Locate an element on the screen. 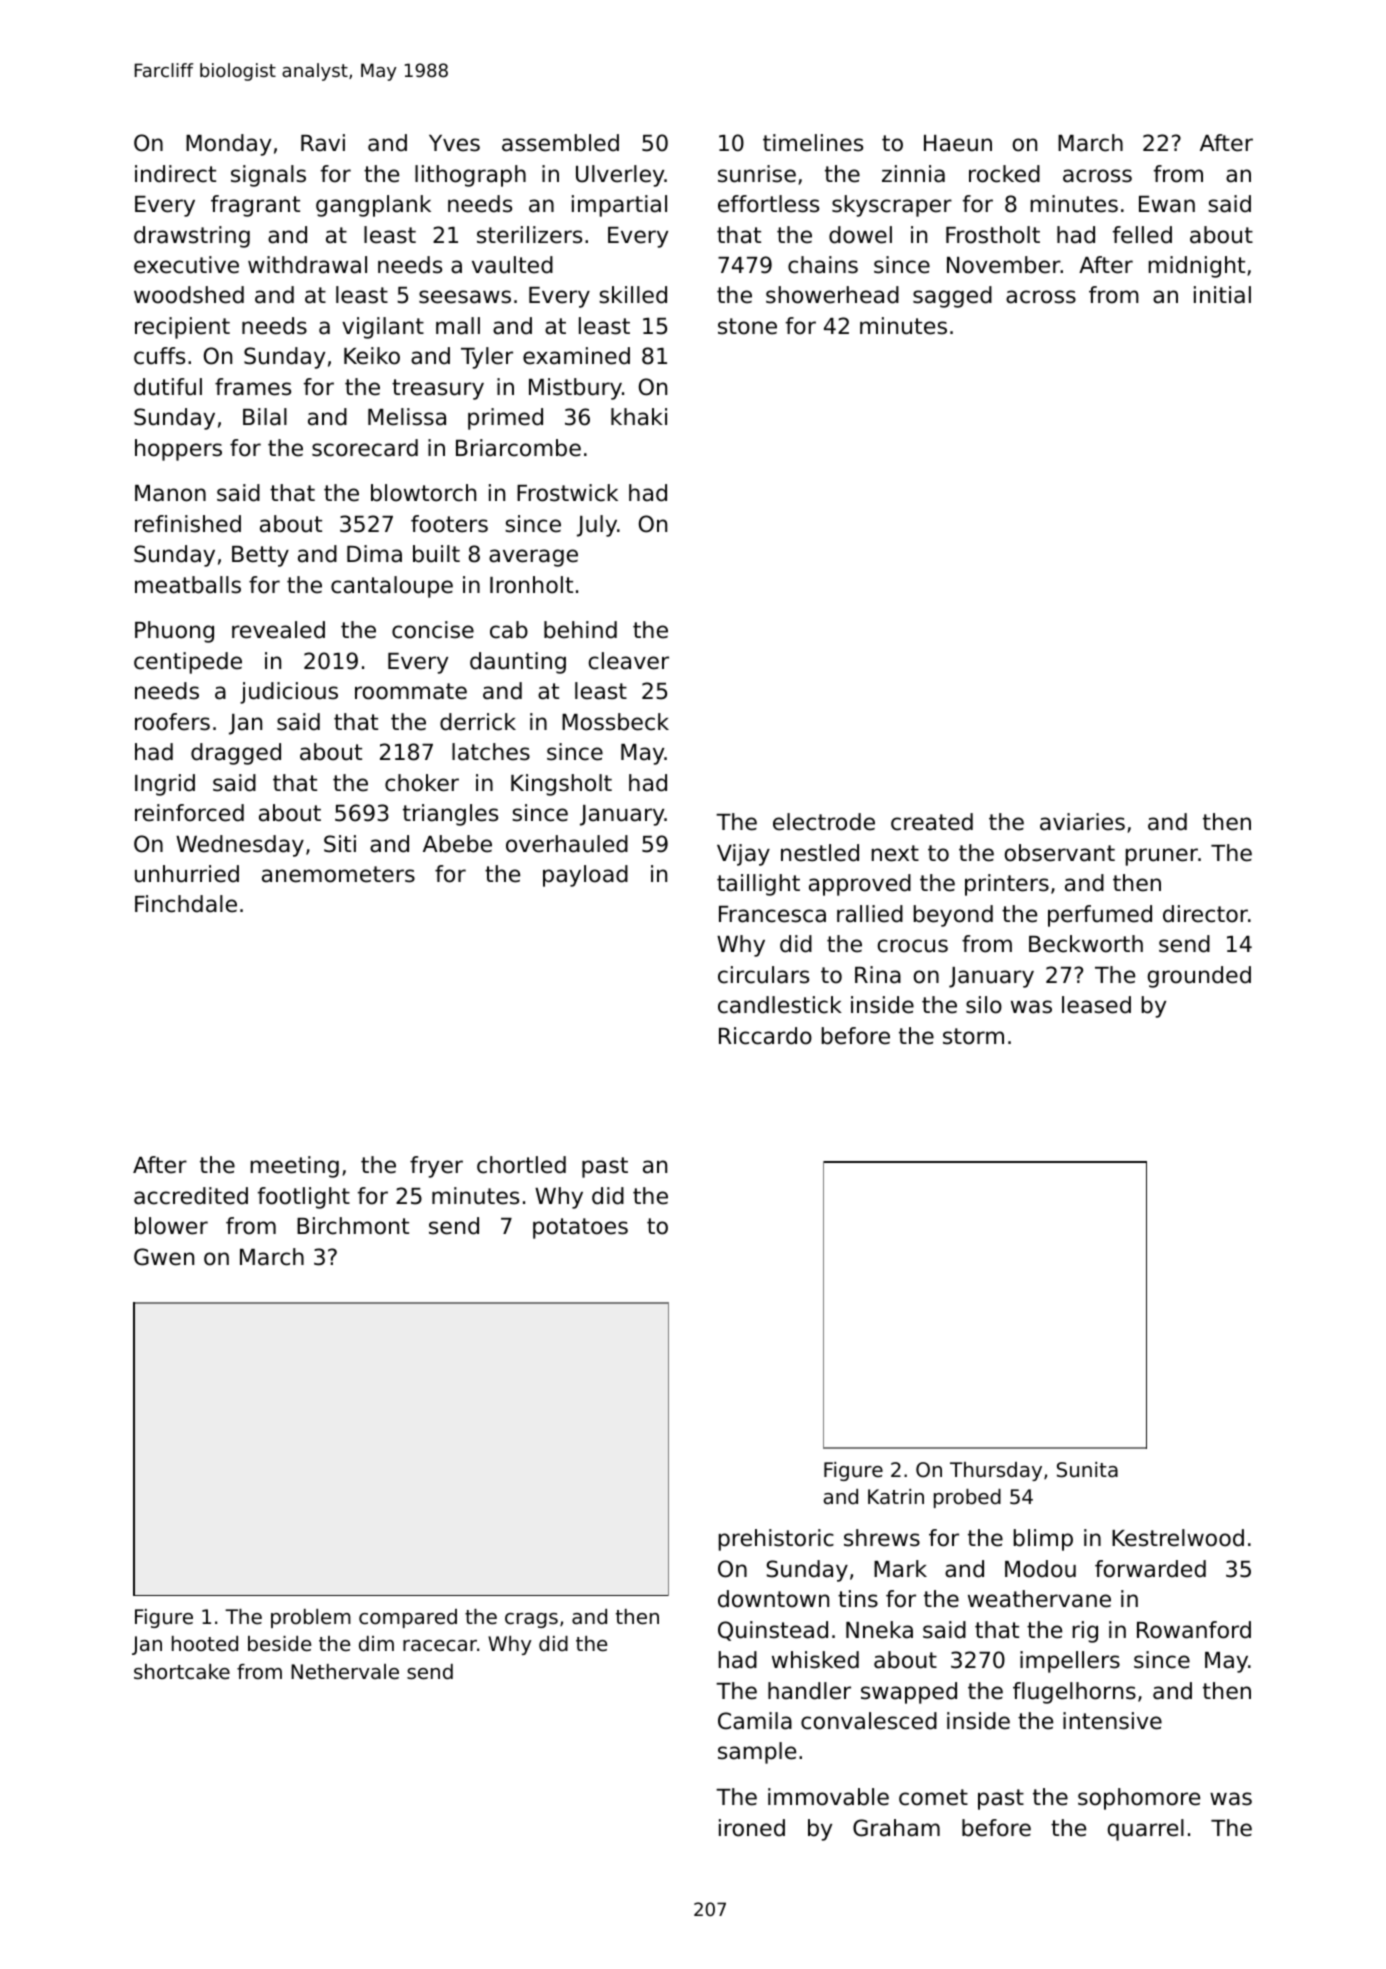 Image resolution: width=1386 pixels, height=1969 pixels. prehistoric is located at coordinates (776, 1540).
